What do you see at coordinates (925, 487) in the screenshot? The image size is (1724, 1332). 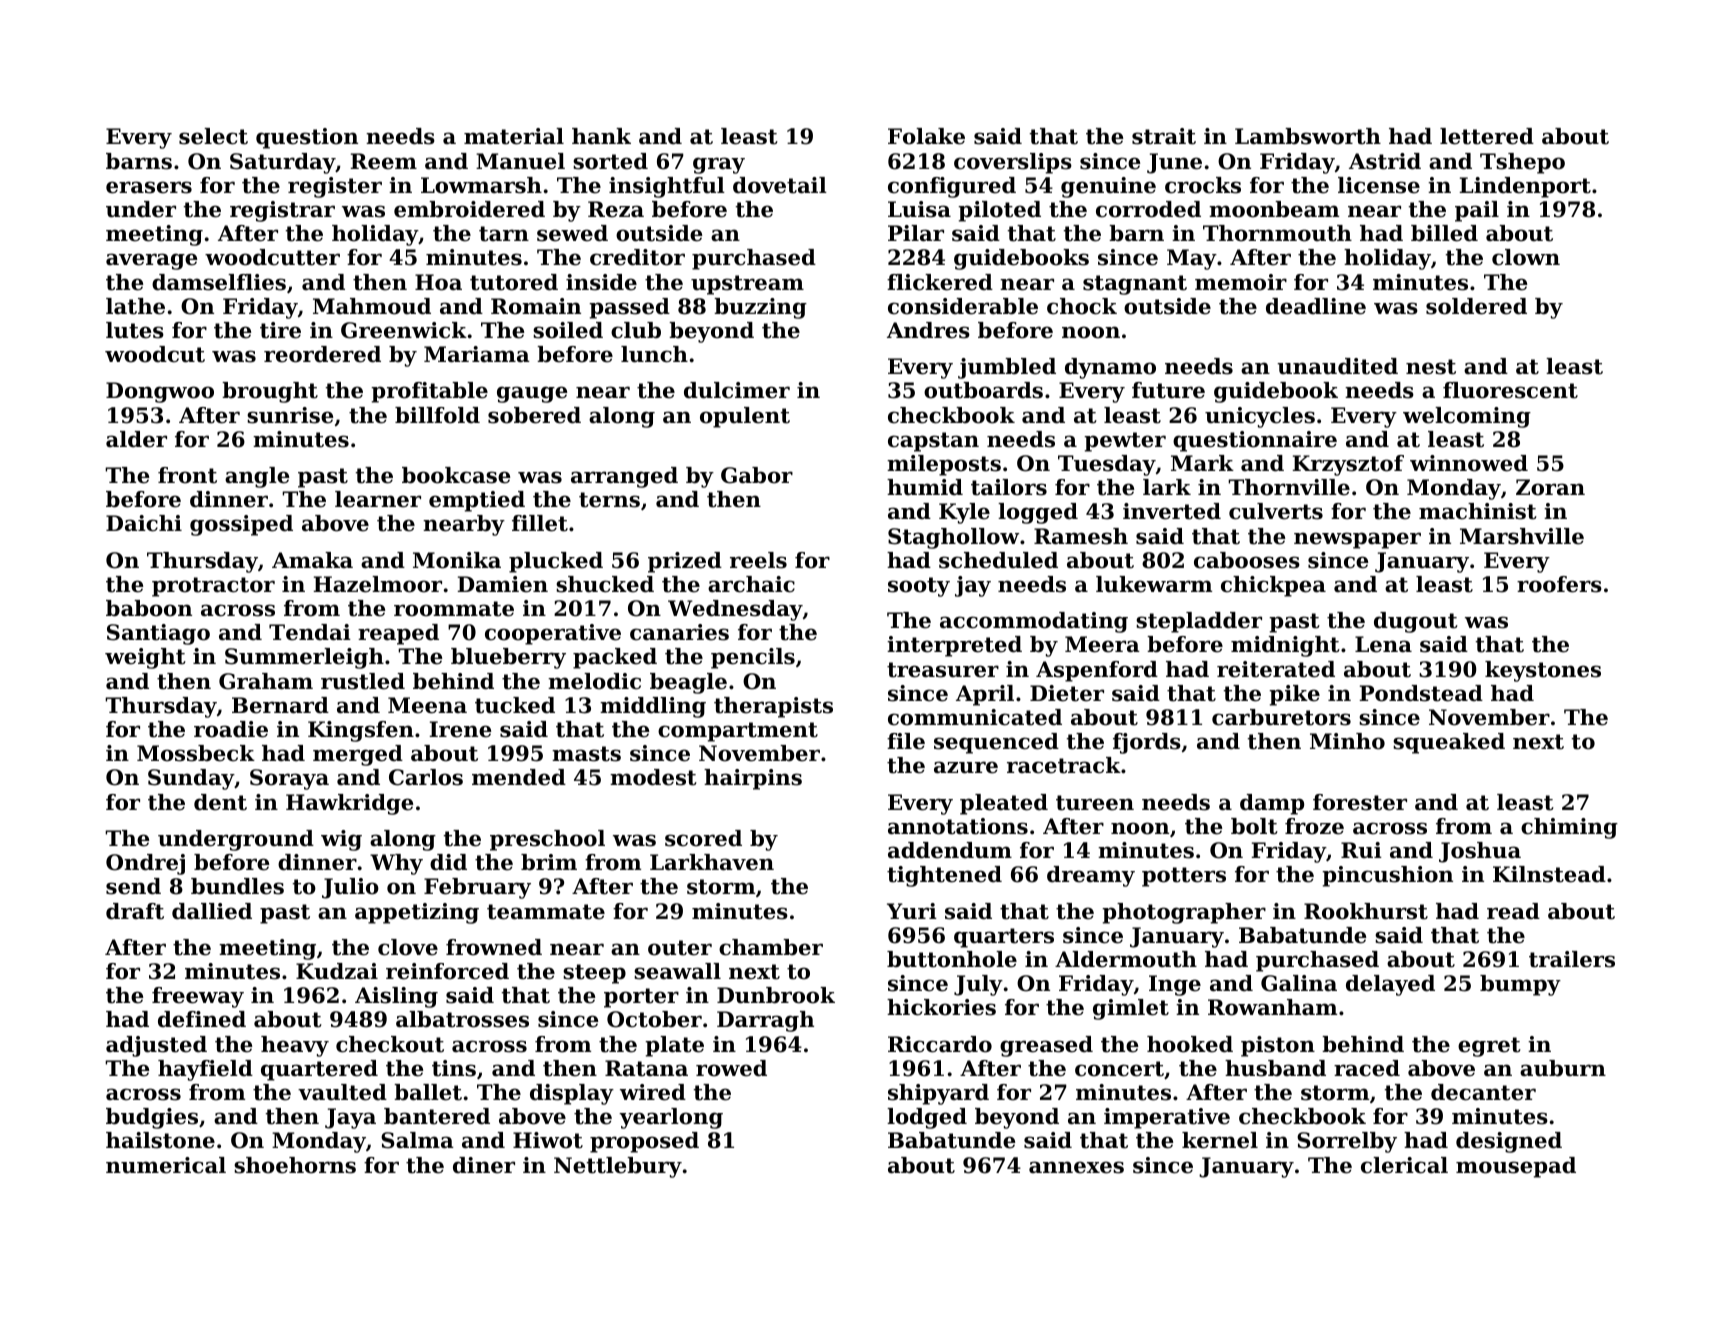 I see `humid` at bounding box center [925, 487].
